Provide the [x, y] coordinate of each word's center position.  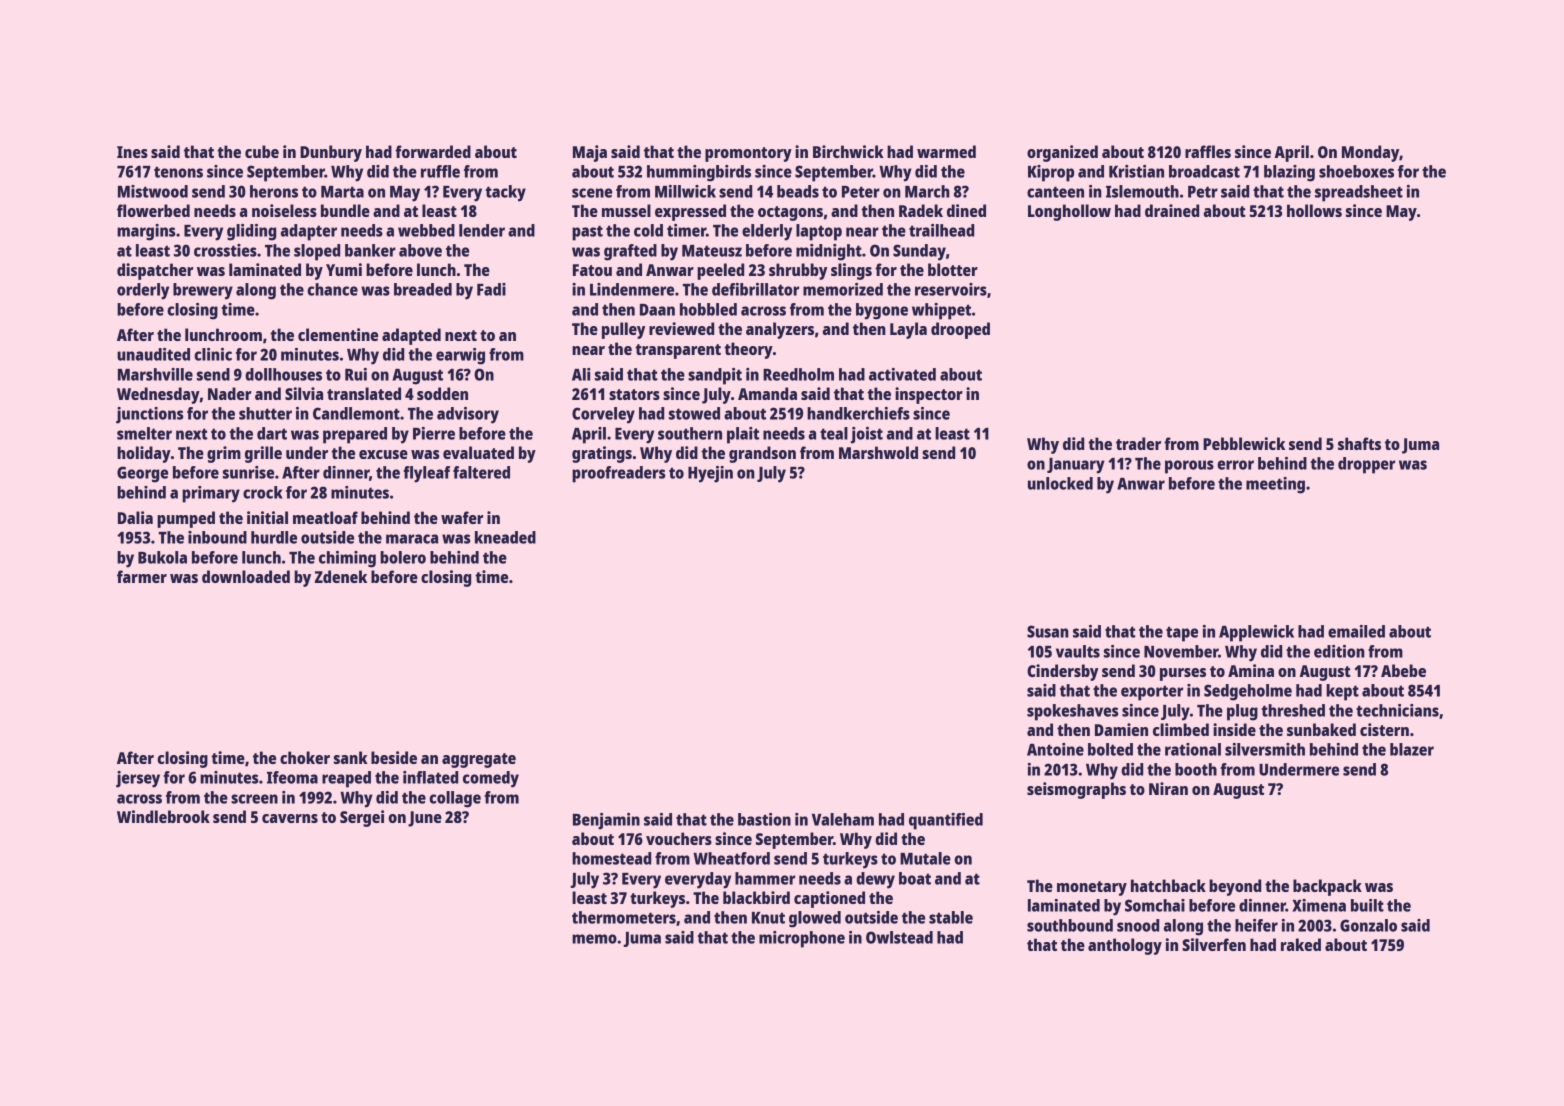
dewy [875, 880]
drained [1172, 210]
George [142, 474]
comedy [491, 779]
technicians [1397, 710]
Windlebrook [163, 816]
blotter [953, 269]
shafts [1359, 443]
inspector [929, 395]
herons [274, 191]
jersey [138, 779]
